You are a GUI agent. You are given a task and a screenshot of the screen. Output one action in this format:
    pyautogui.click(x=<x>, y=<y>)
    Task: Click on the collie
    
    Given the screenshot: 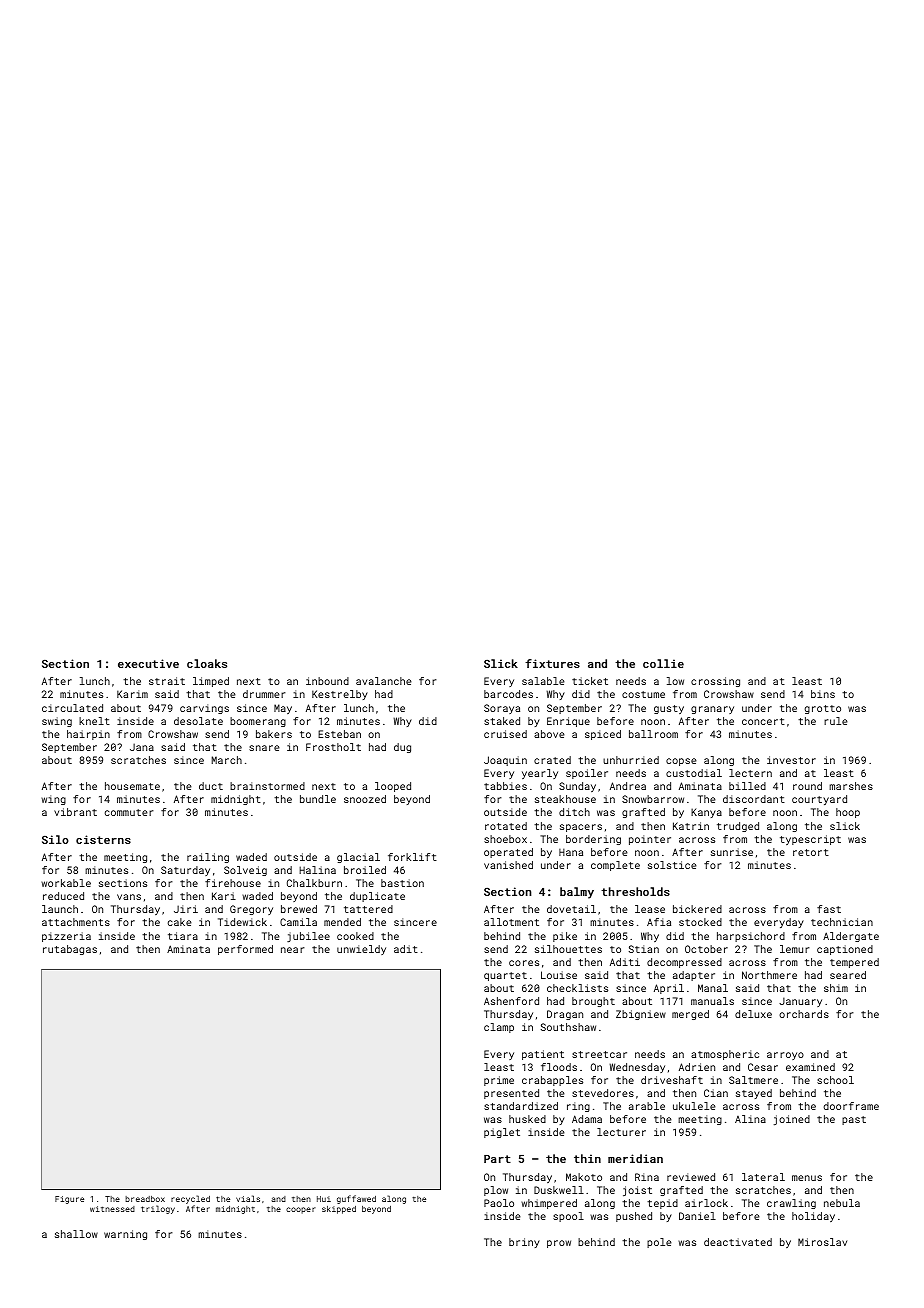 What is the action you would take?
    pyautogui.click(x=663, y=663)
